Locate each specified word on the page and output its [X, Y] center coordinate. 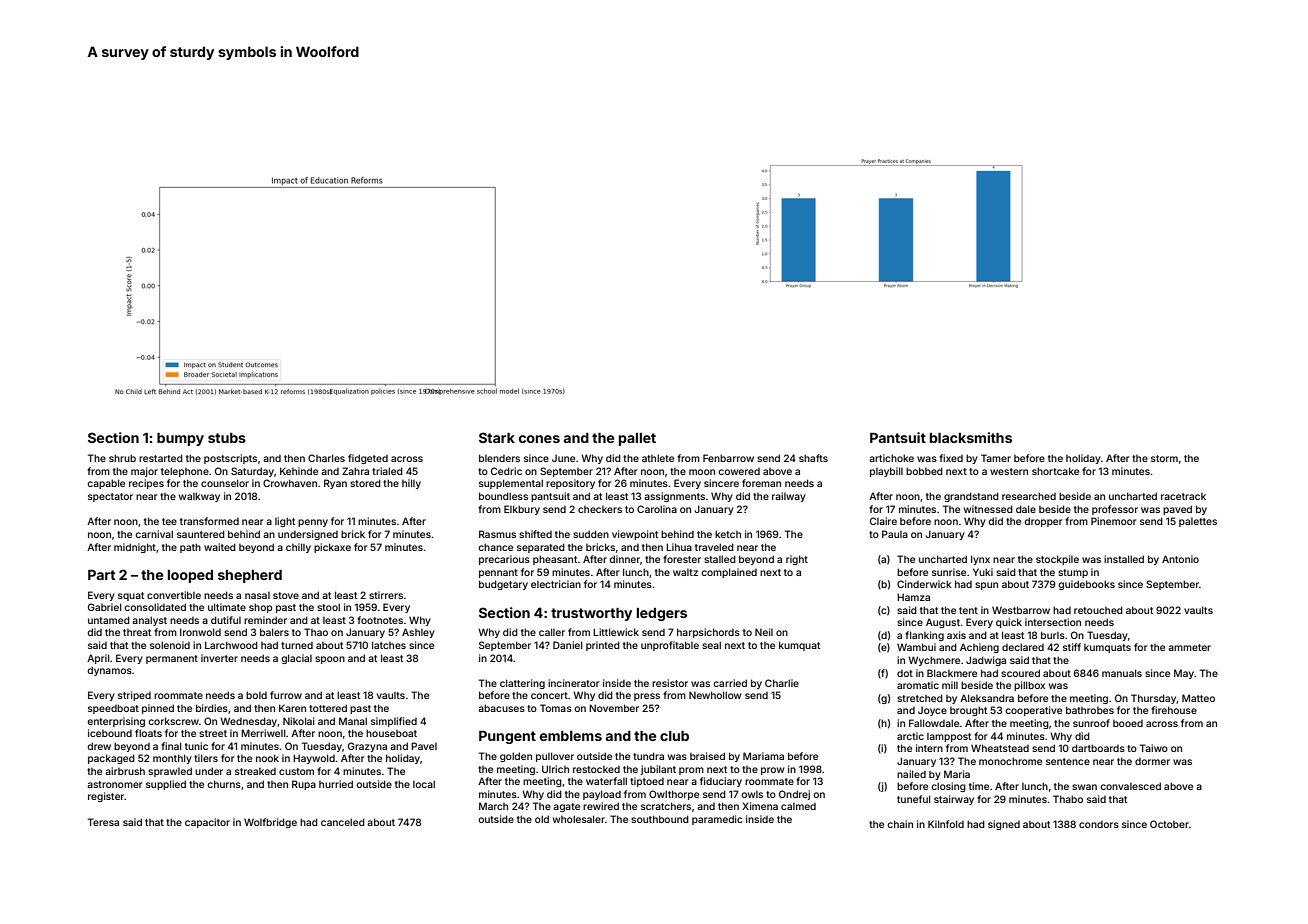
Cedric [506, 471]
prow [772, 771]
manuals [1122, 673]
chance [495, 547]
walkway [199, 497]
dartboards [1098, 748]
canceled [343, 822]
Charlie [782, 683]
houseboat [391, 733]
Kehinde [299, 471]
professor [1115, 510]
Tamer [996, 458]
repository [570, 484]
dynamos [109, 671]
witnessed [988, 509]
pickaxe [332, 548]
